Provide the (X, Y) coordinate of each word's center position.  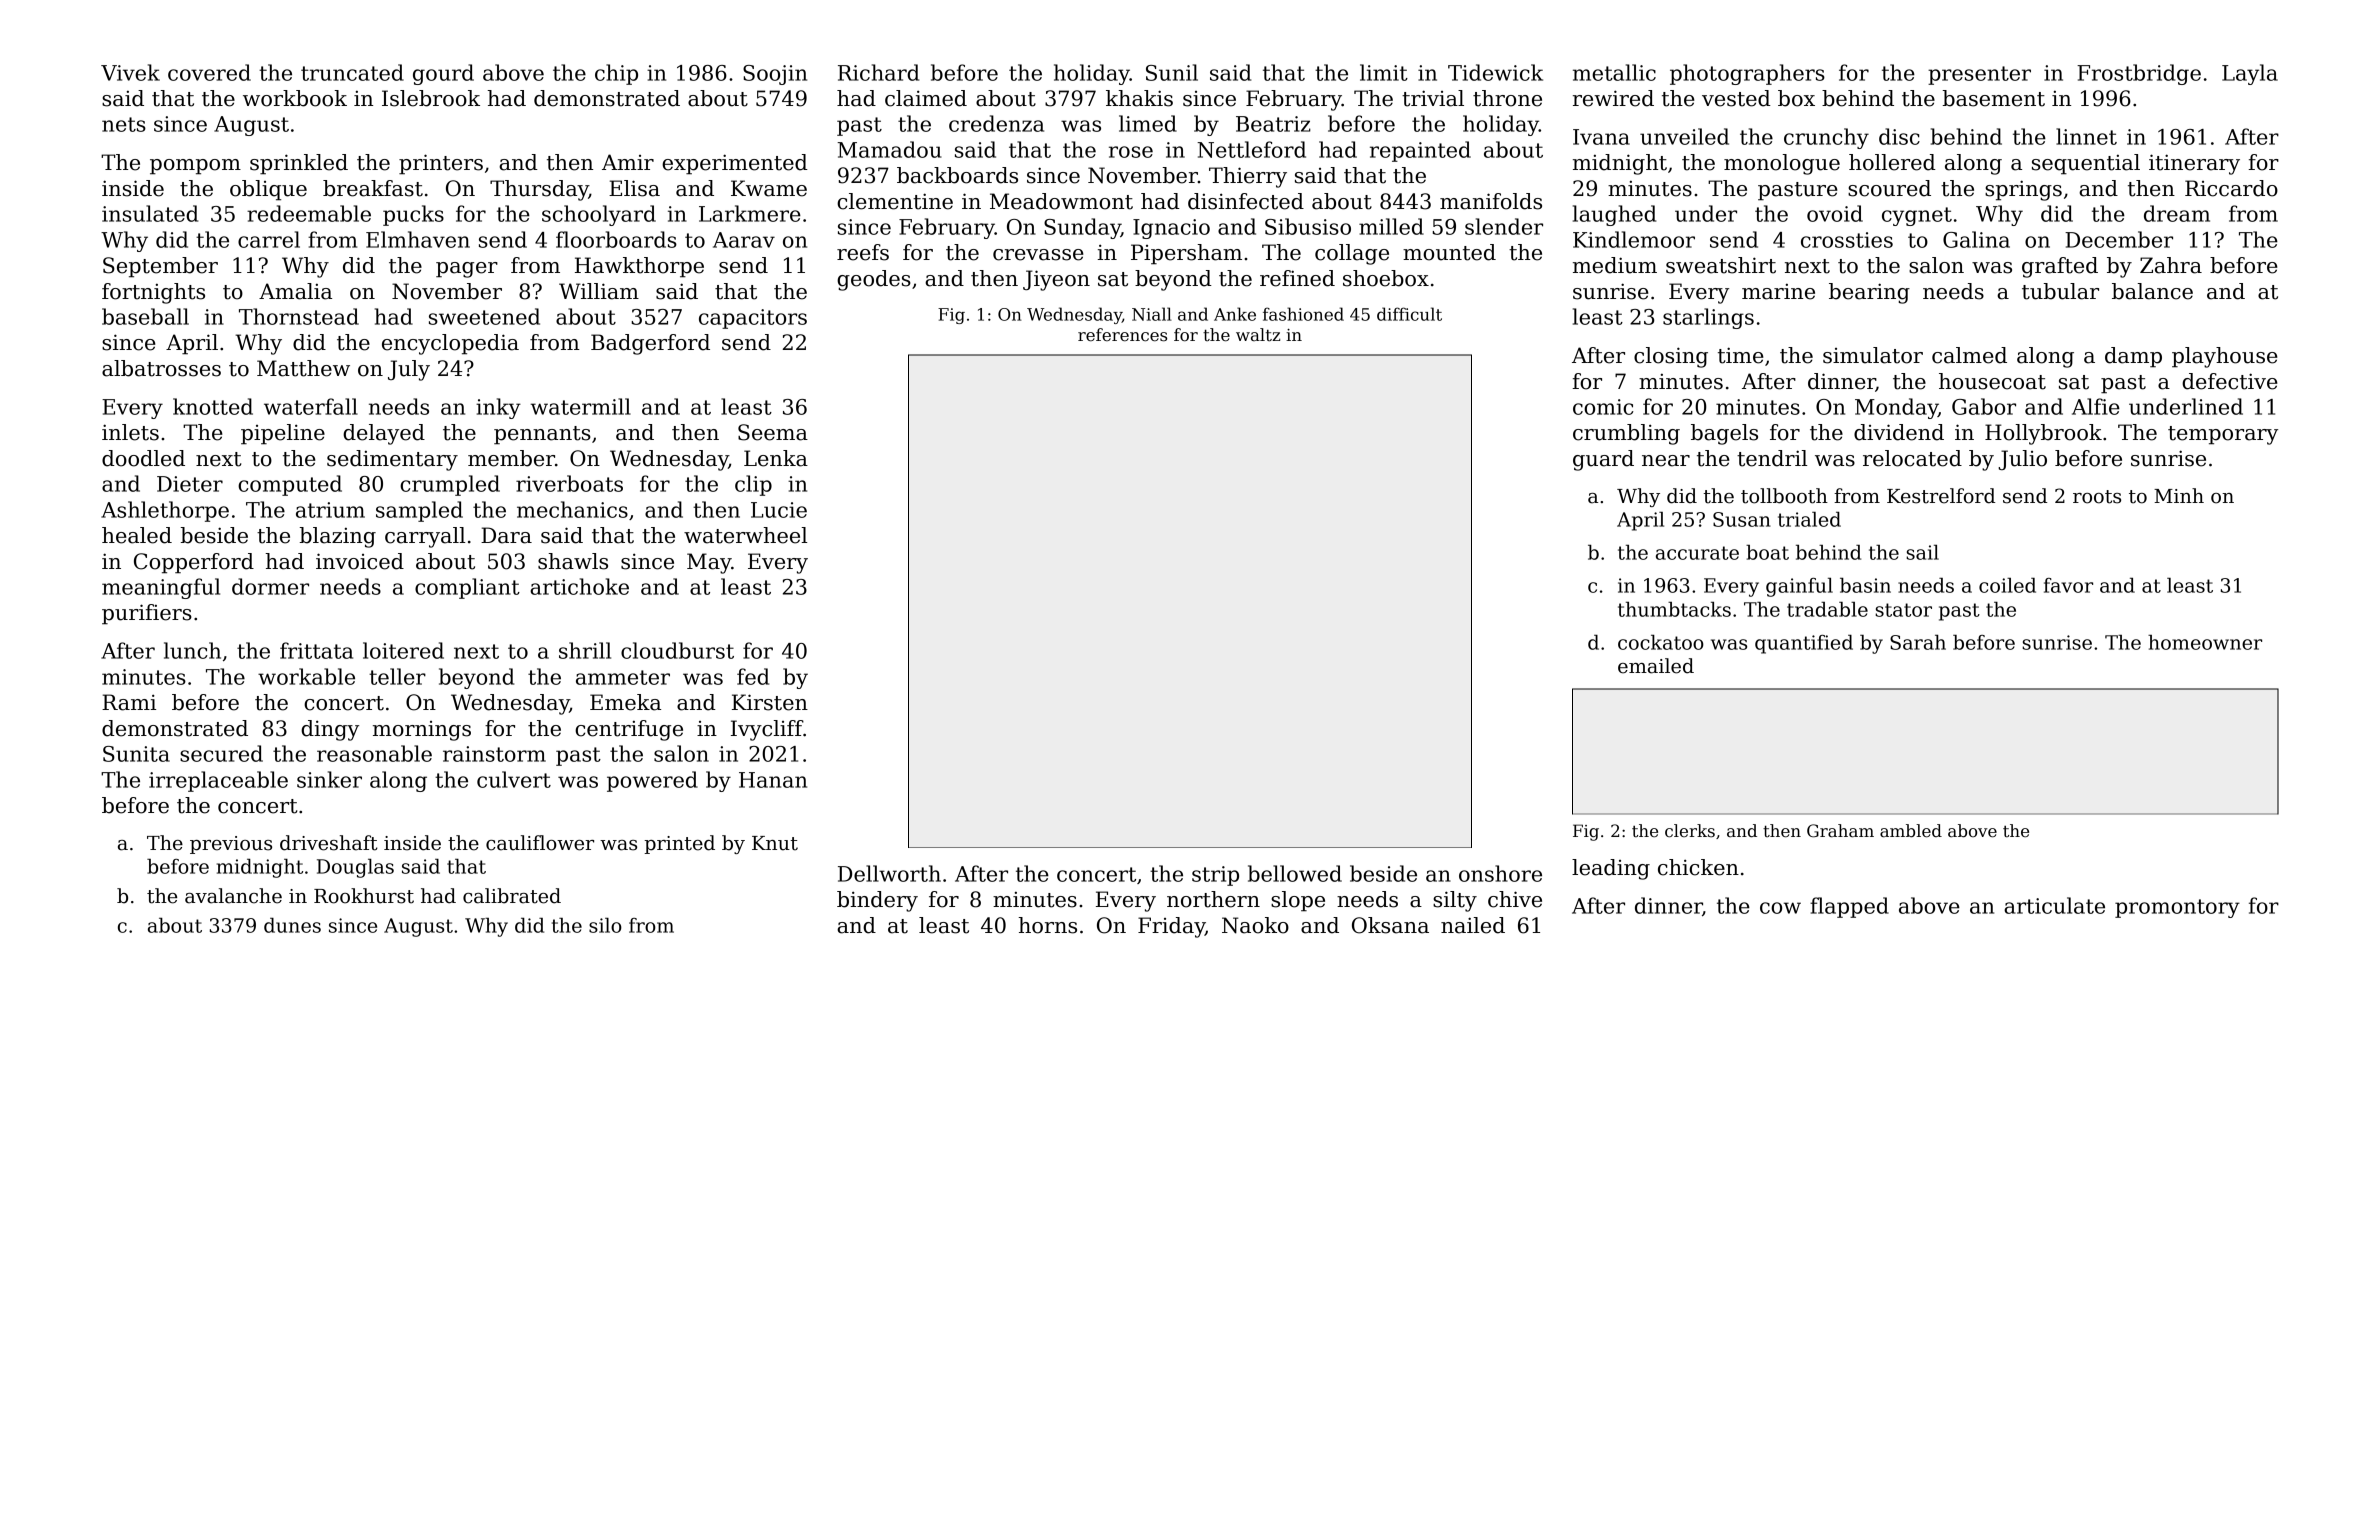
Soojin (775, 75)
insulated (150, 213)
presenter (1979, 75)
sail (1922, 552)
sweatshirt (1721, 265)
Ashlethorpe (165, 511)
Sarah (1918, 642)
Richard (878, 72)
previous (231, 845)
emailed (1656, 666)
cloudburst (677, 650)
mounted (1449, 252)
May (709, 563)
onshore (1500, 873)
